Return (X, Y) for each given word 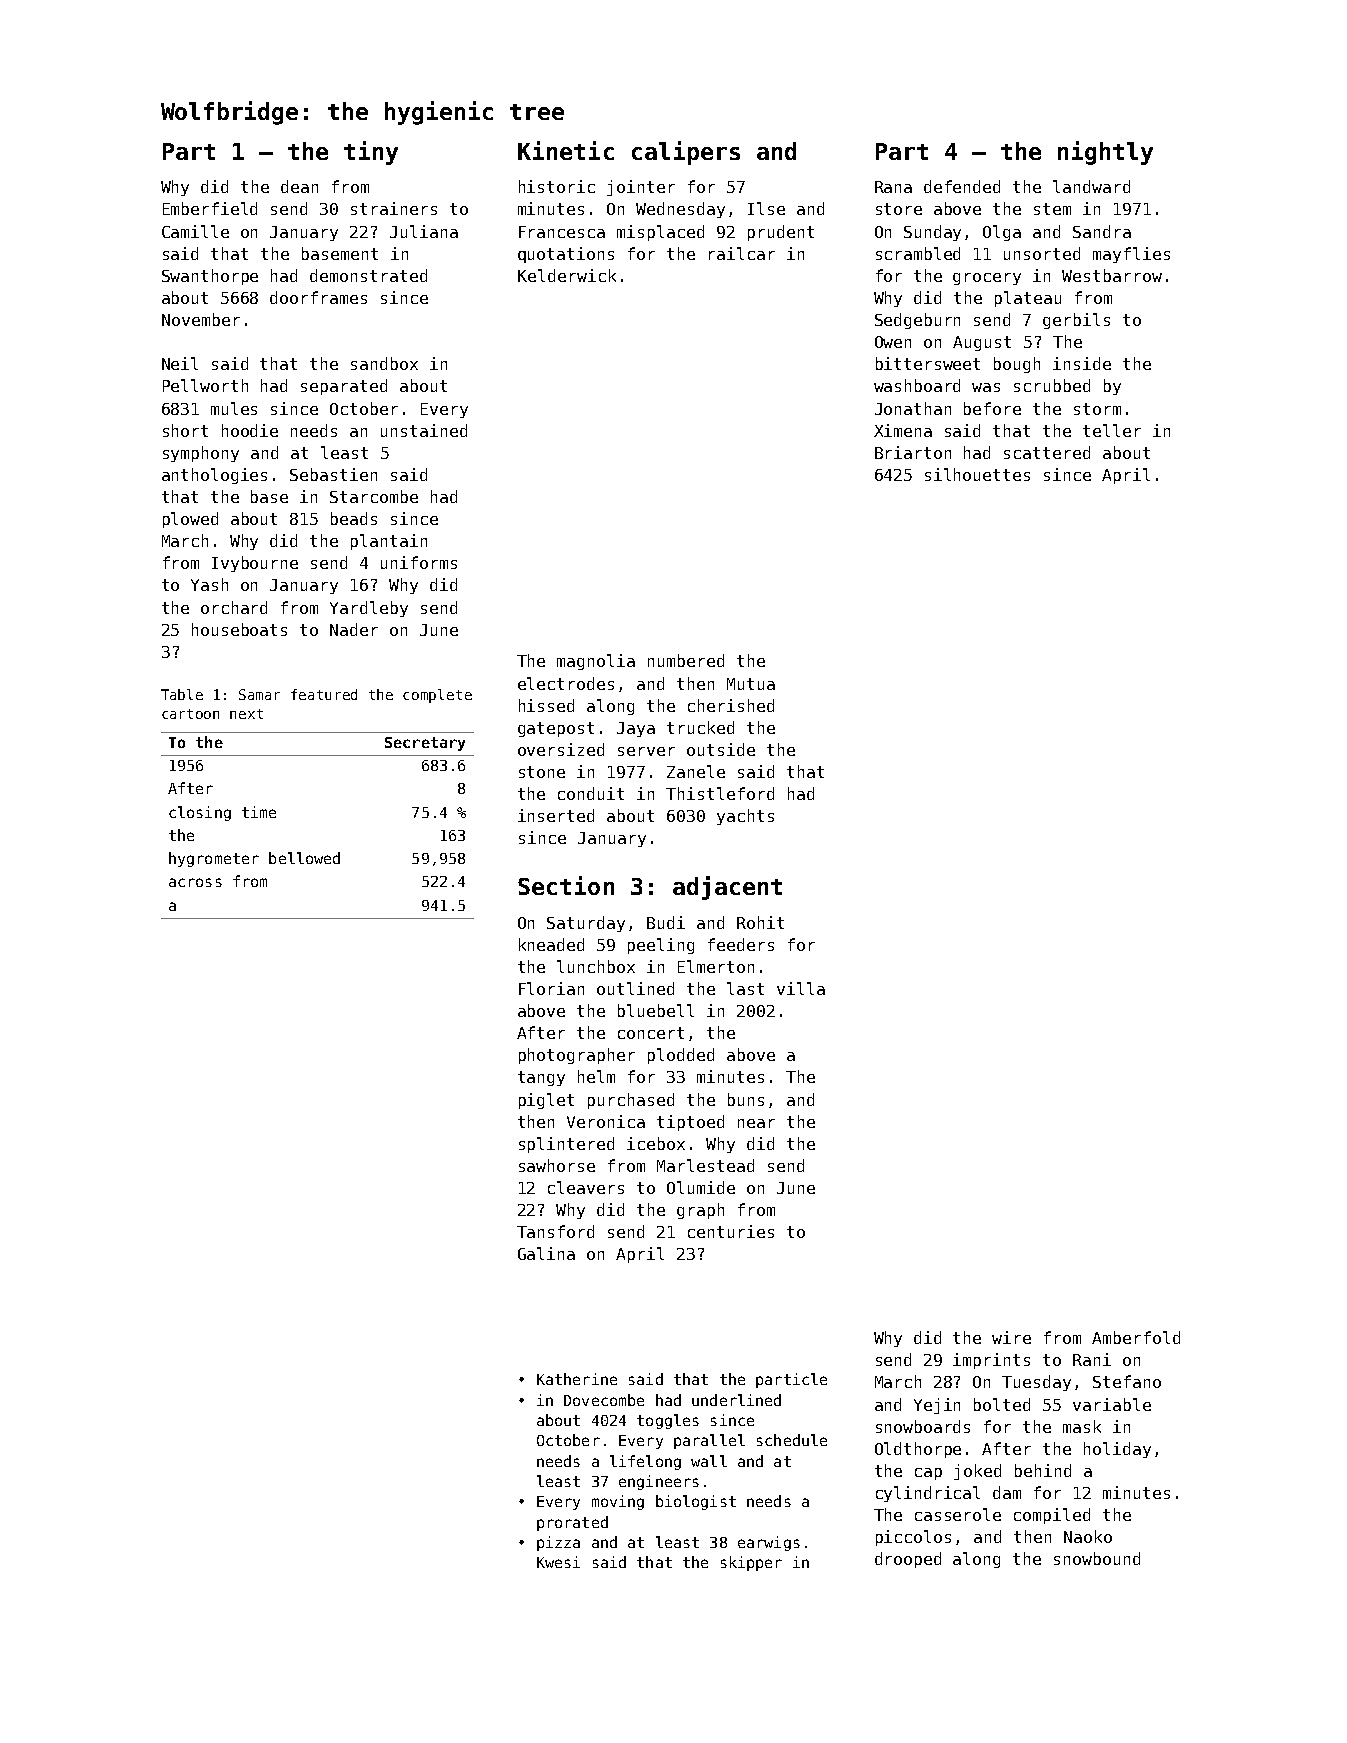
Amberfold (1136, 1337)
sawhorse (557, 1165)
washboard (917, 385)
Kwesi (558, 1562)
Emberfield (210, 208)
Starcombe (374, 496)
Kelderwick (567, 275)
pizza (558, 1543)
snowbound (1097, 1558)
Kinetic (566, 150)
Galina (546, 1253)
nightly (1105, 153)
